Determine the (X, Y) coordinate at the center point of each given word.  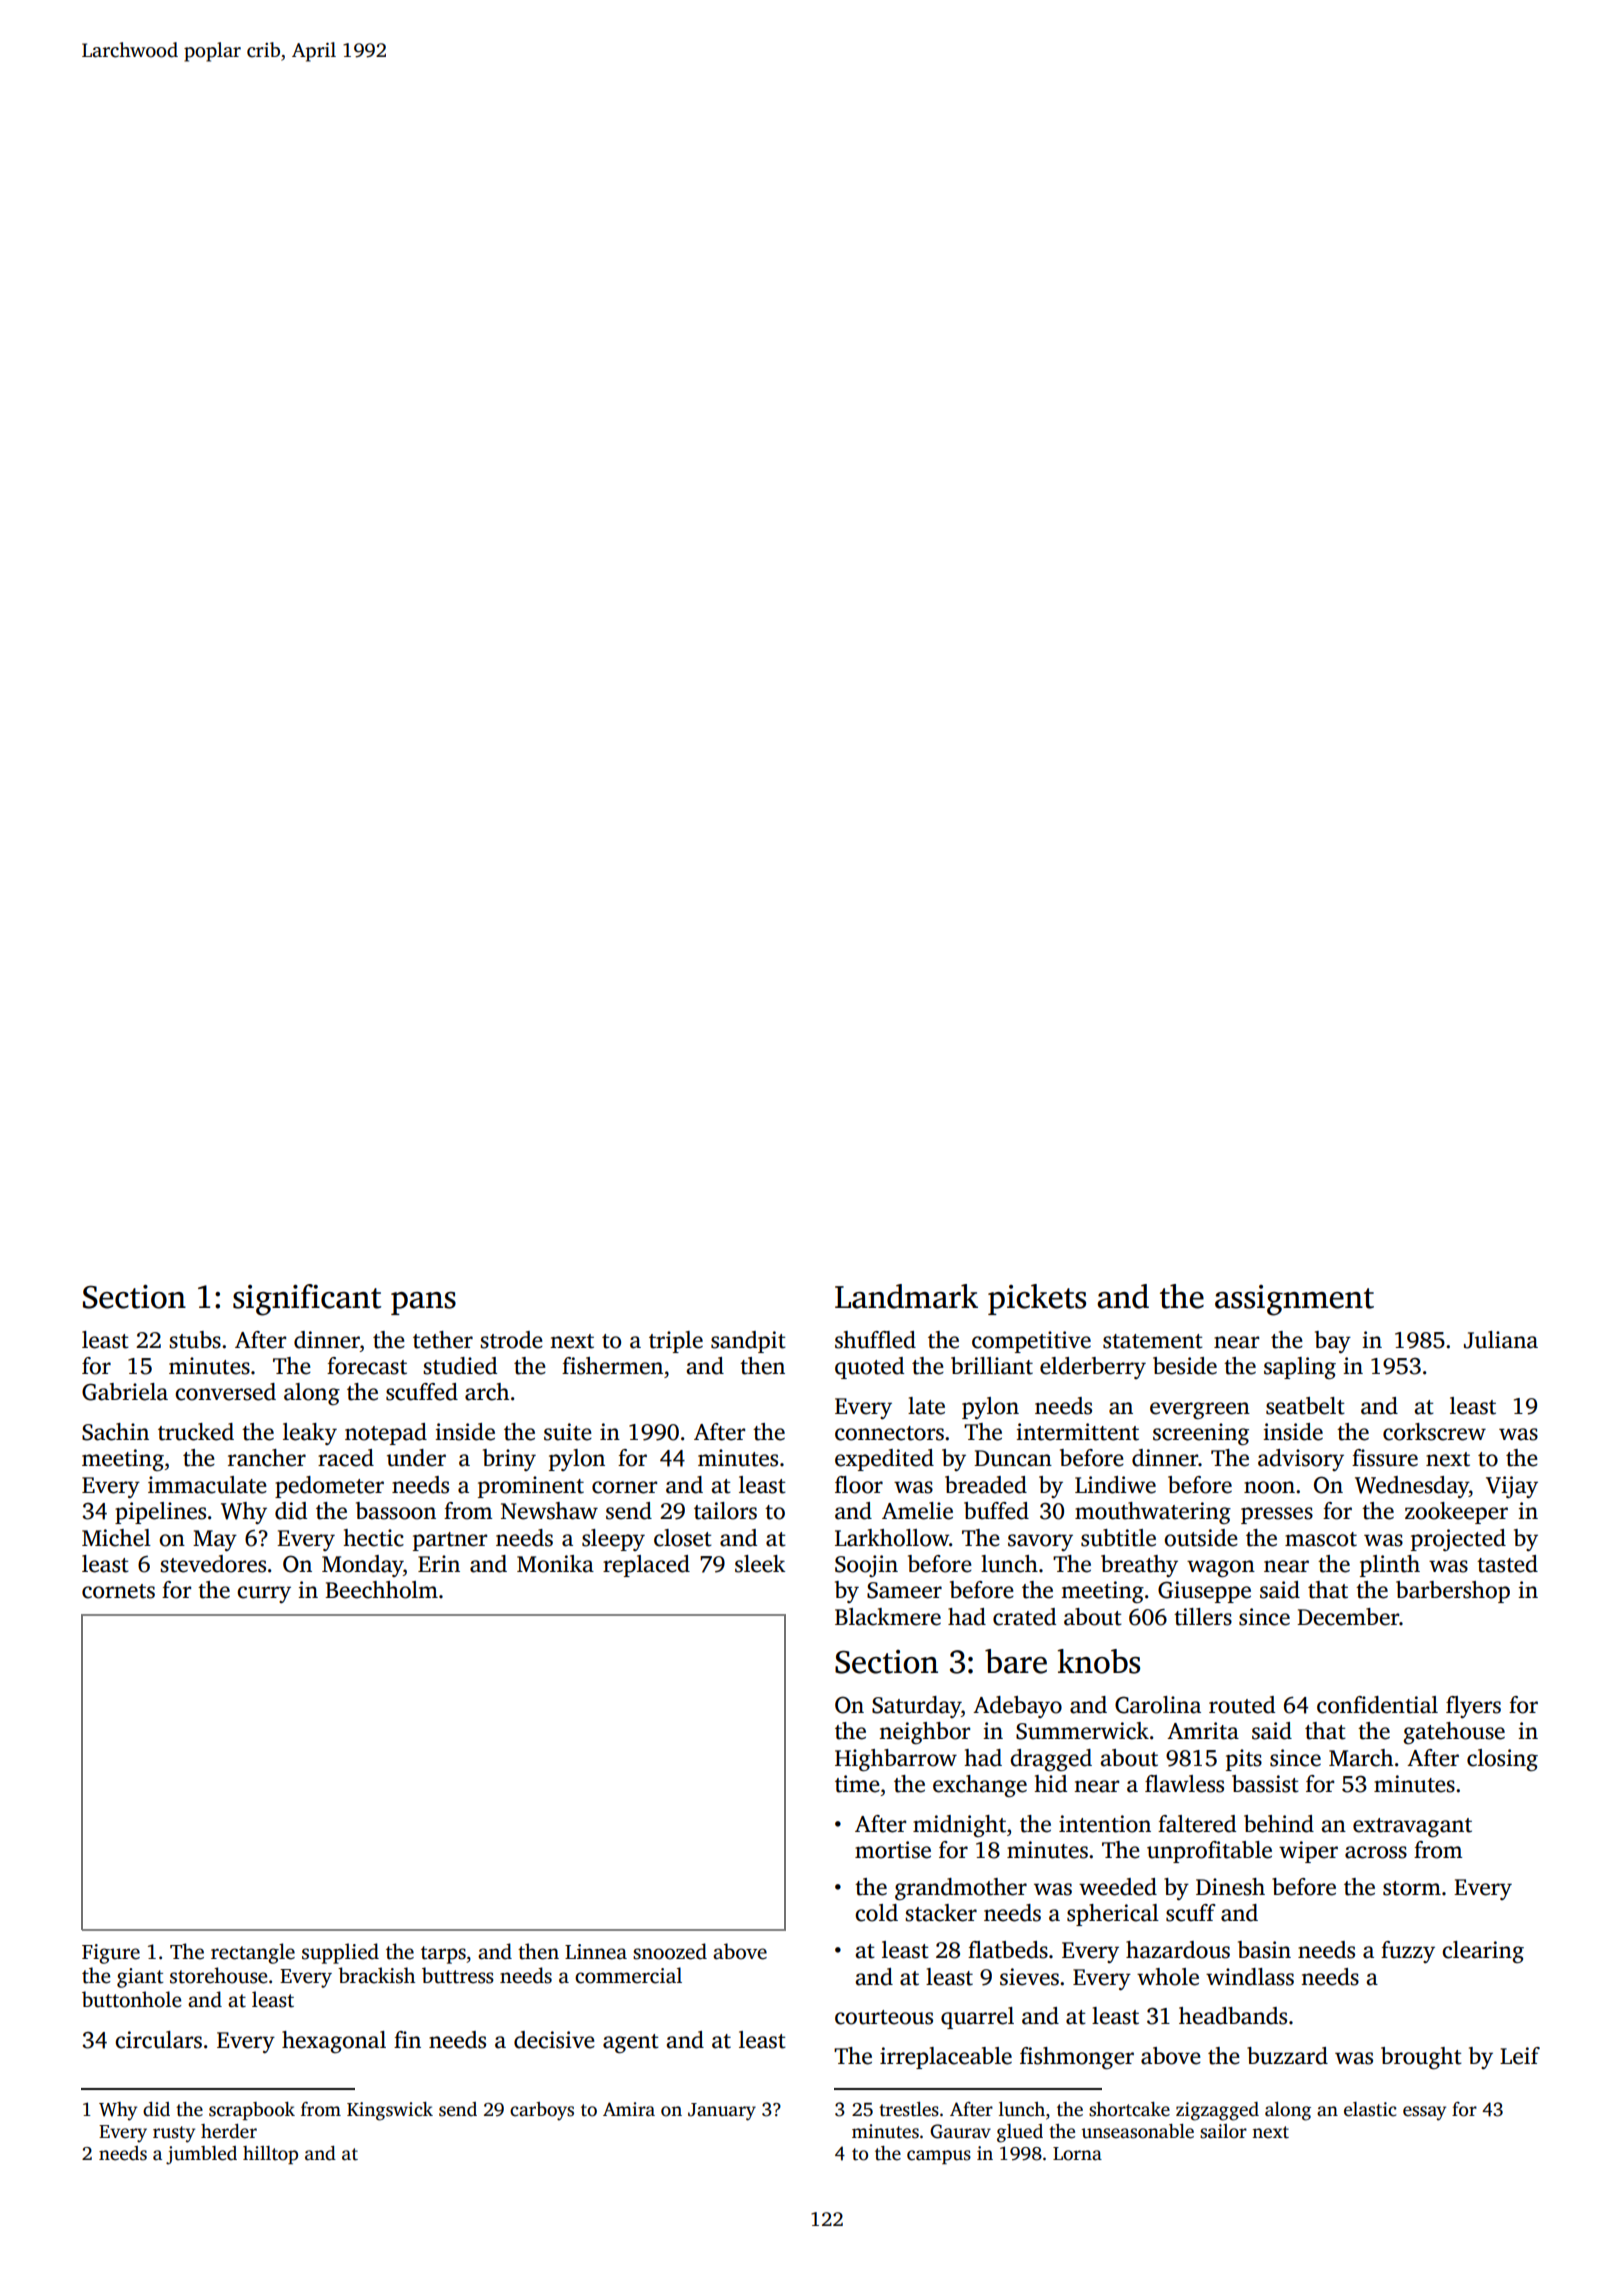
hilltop (270, 2155)
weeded (1118, 1887)
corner (624, 1487)
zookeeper (1456, 1513)
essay (1424, 2113)
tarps (443, 1955)
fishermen (612, 1366)
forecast (367, 1366)
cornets (118, 1591)
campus (939, 2157)
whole (1168, 1977)
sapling (1300, 1368)
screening (1201, 1434)
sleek (760, 1564)
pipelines (160, 1513)
